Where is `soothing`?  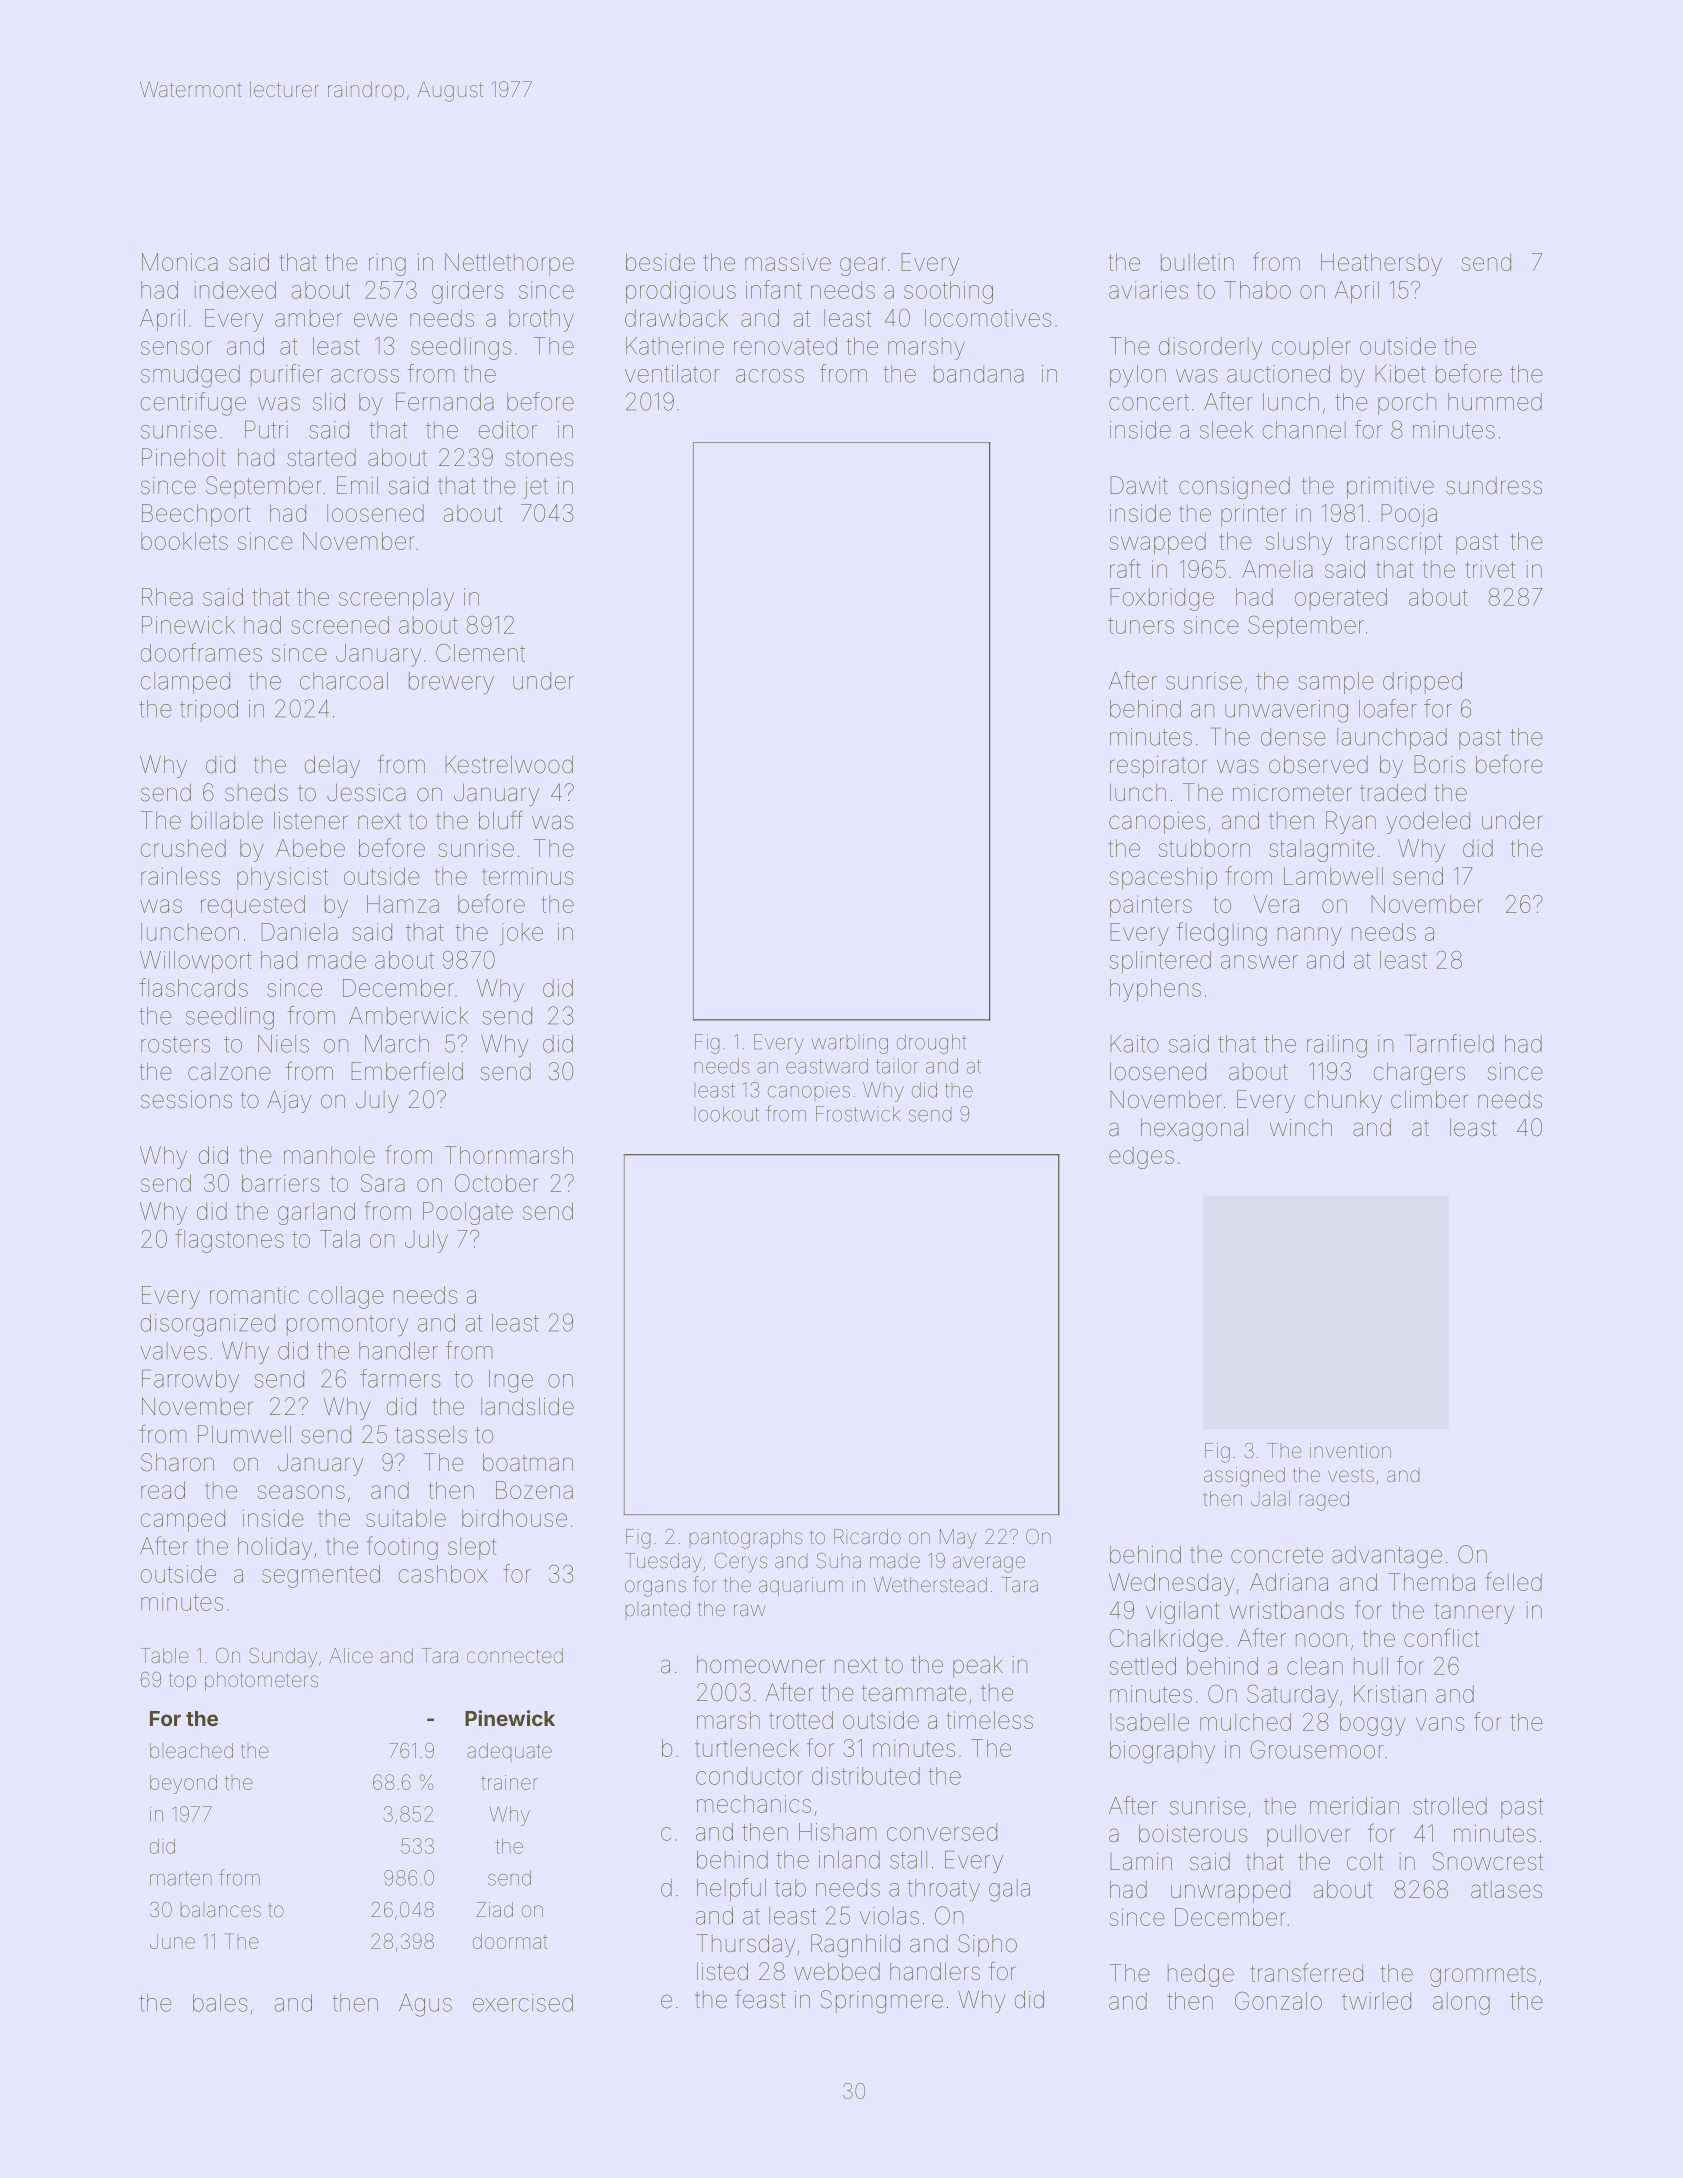 soothing is located at coordinates (948, 292).
